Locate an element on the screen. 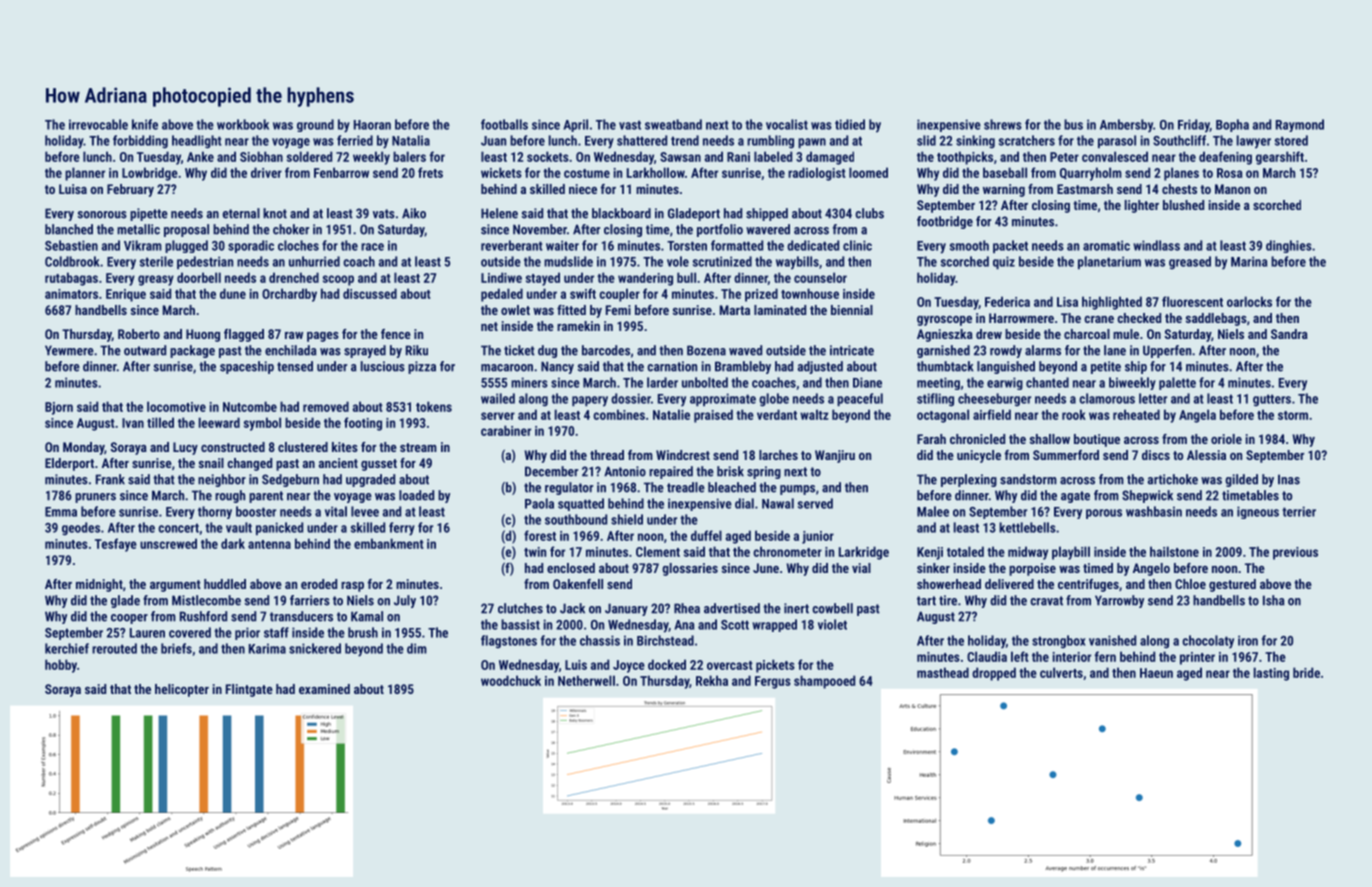  knife is located at coordinates (145, 124).
